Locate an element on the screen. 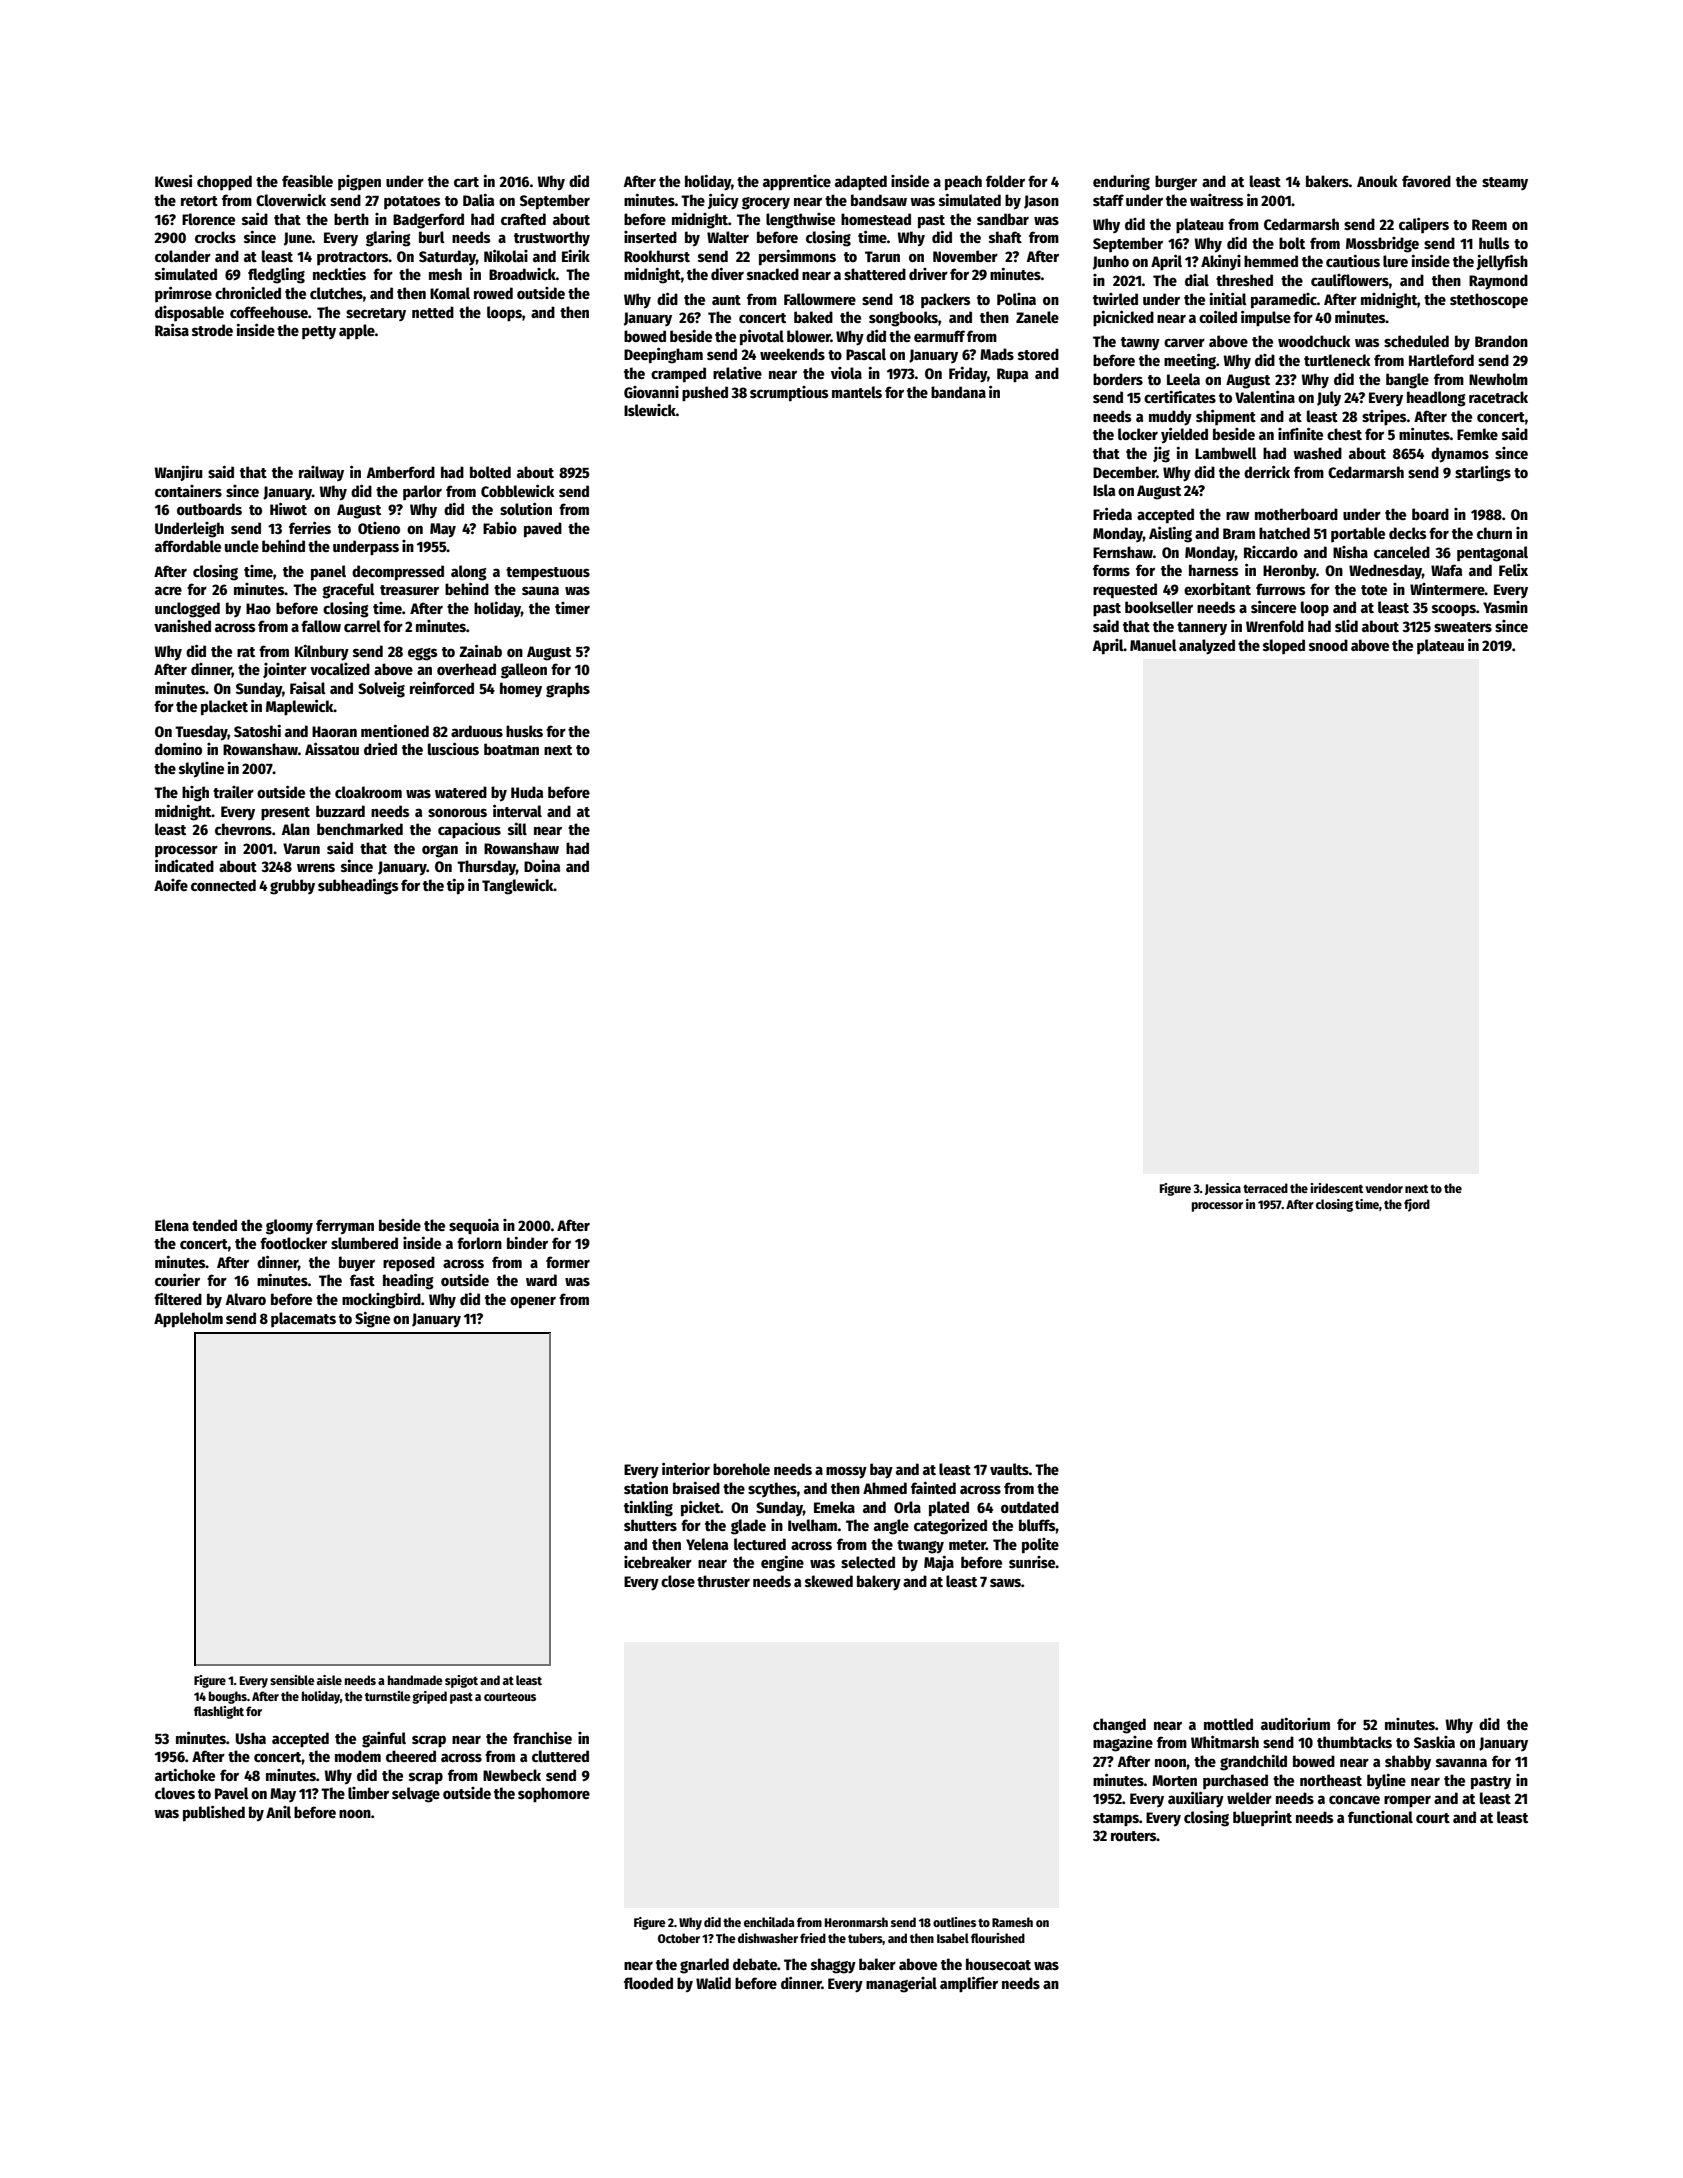 The width and height of the screenshot is (1683, 2178). sloped is located at coordinates (1284, 646).
